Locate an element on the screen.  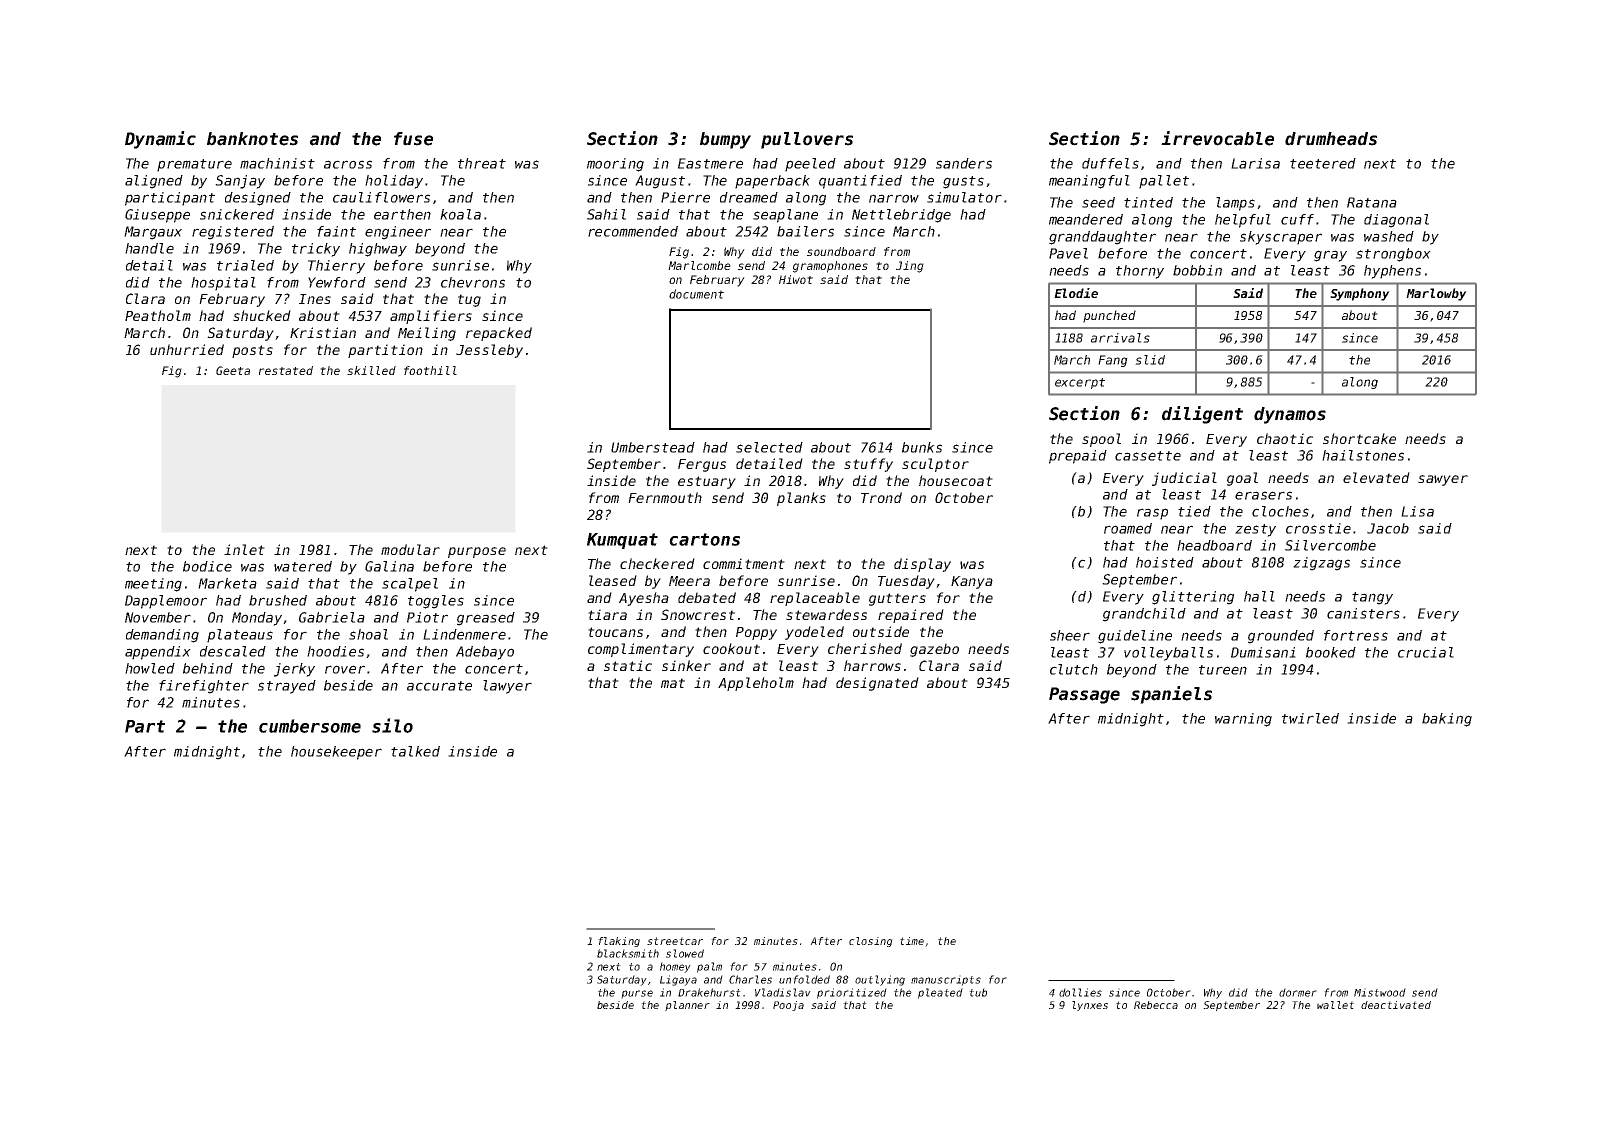
irrevocable is located at coordinates (1217, 138).
